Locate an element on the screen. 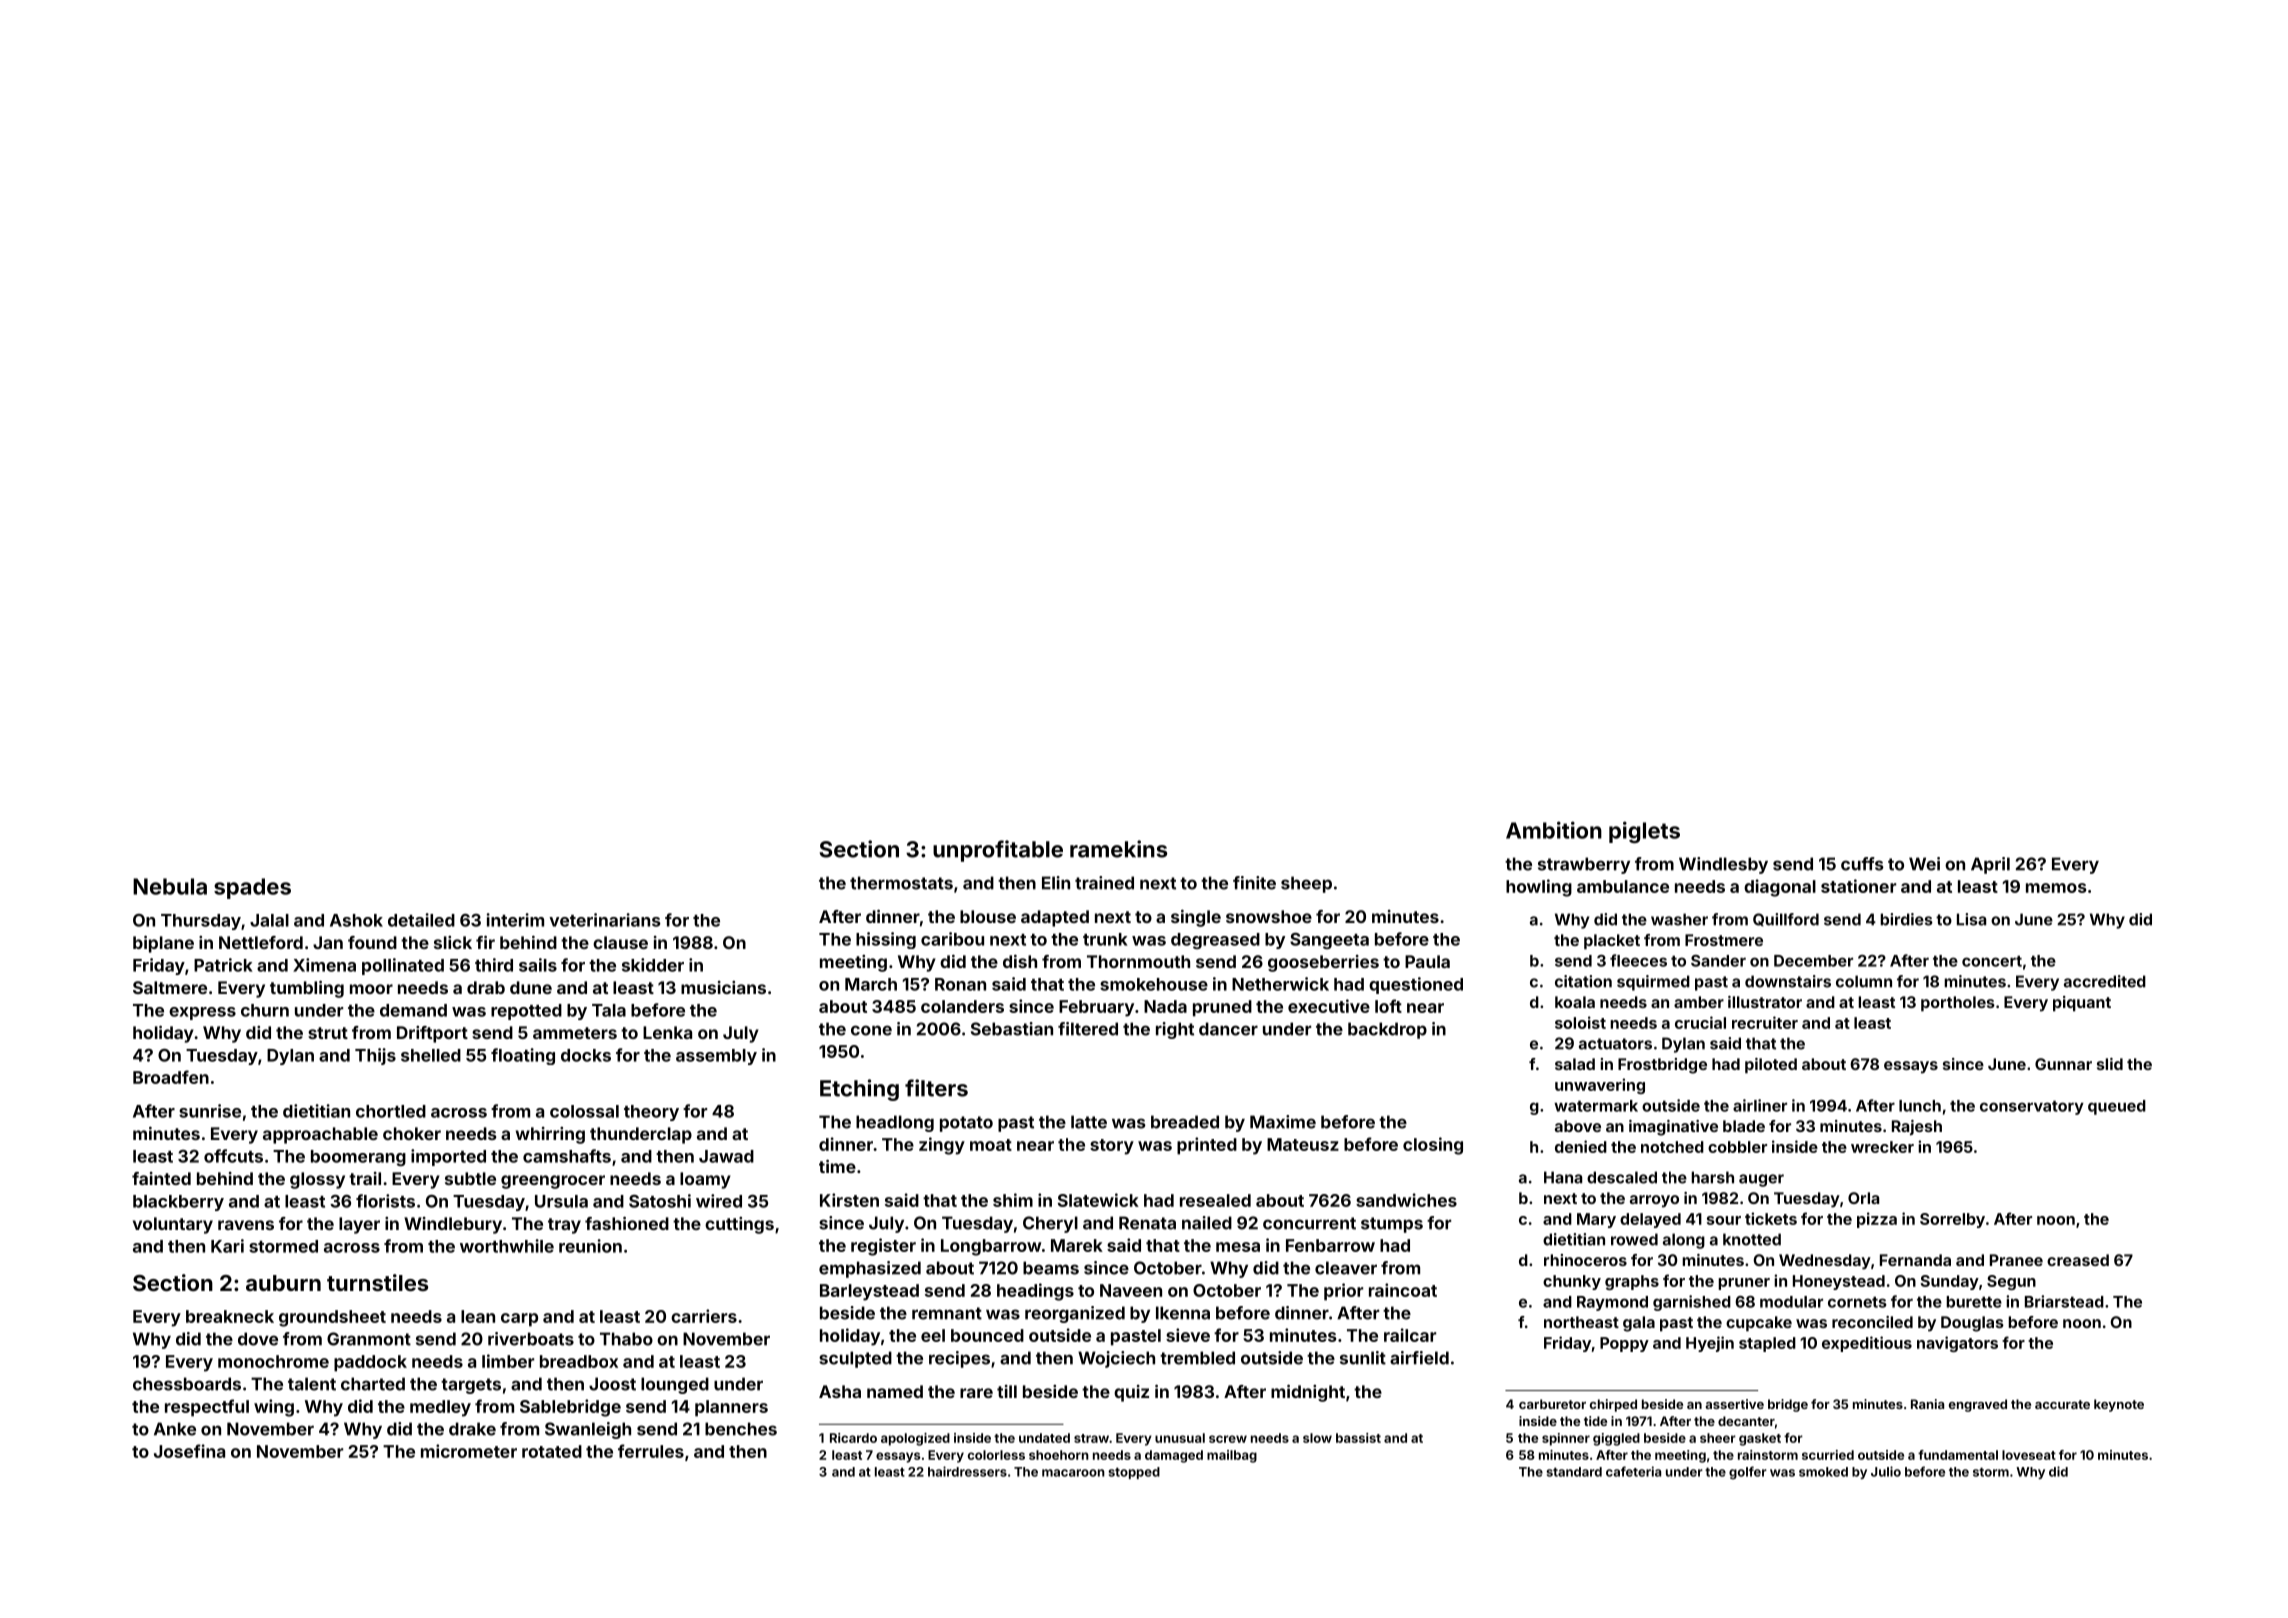 The width and height of the screenshot is (2288, 1618). Josefina is located at coordinates (189, 1451).
